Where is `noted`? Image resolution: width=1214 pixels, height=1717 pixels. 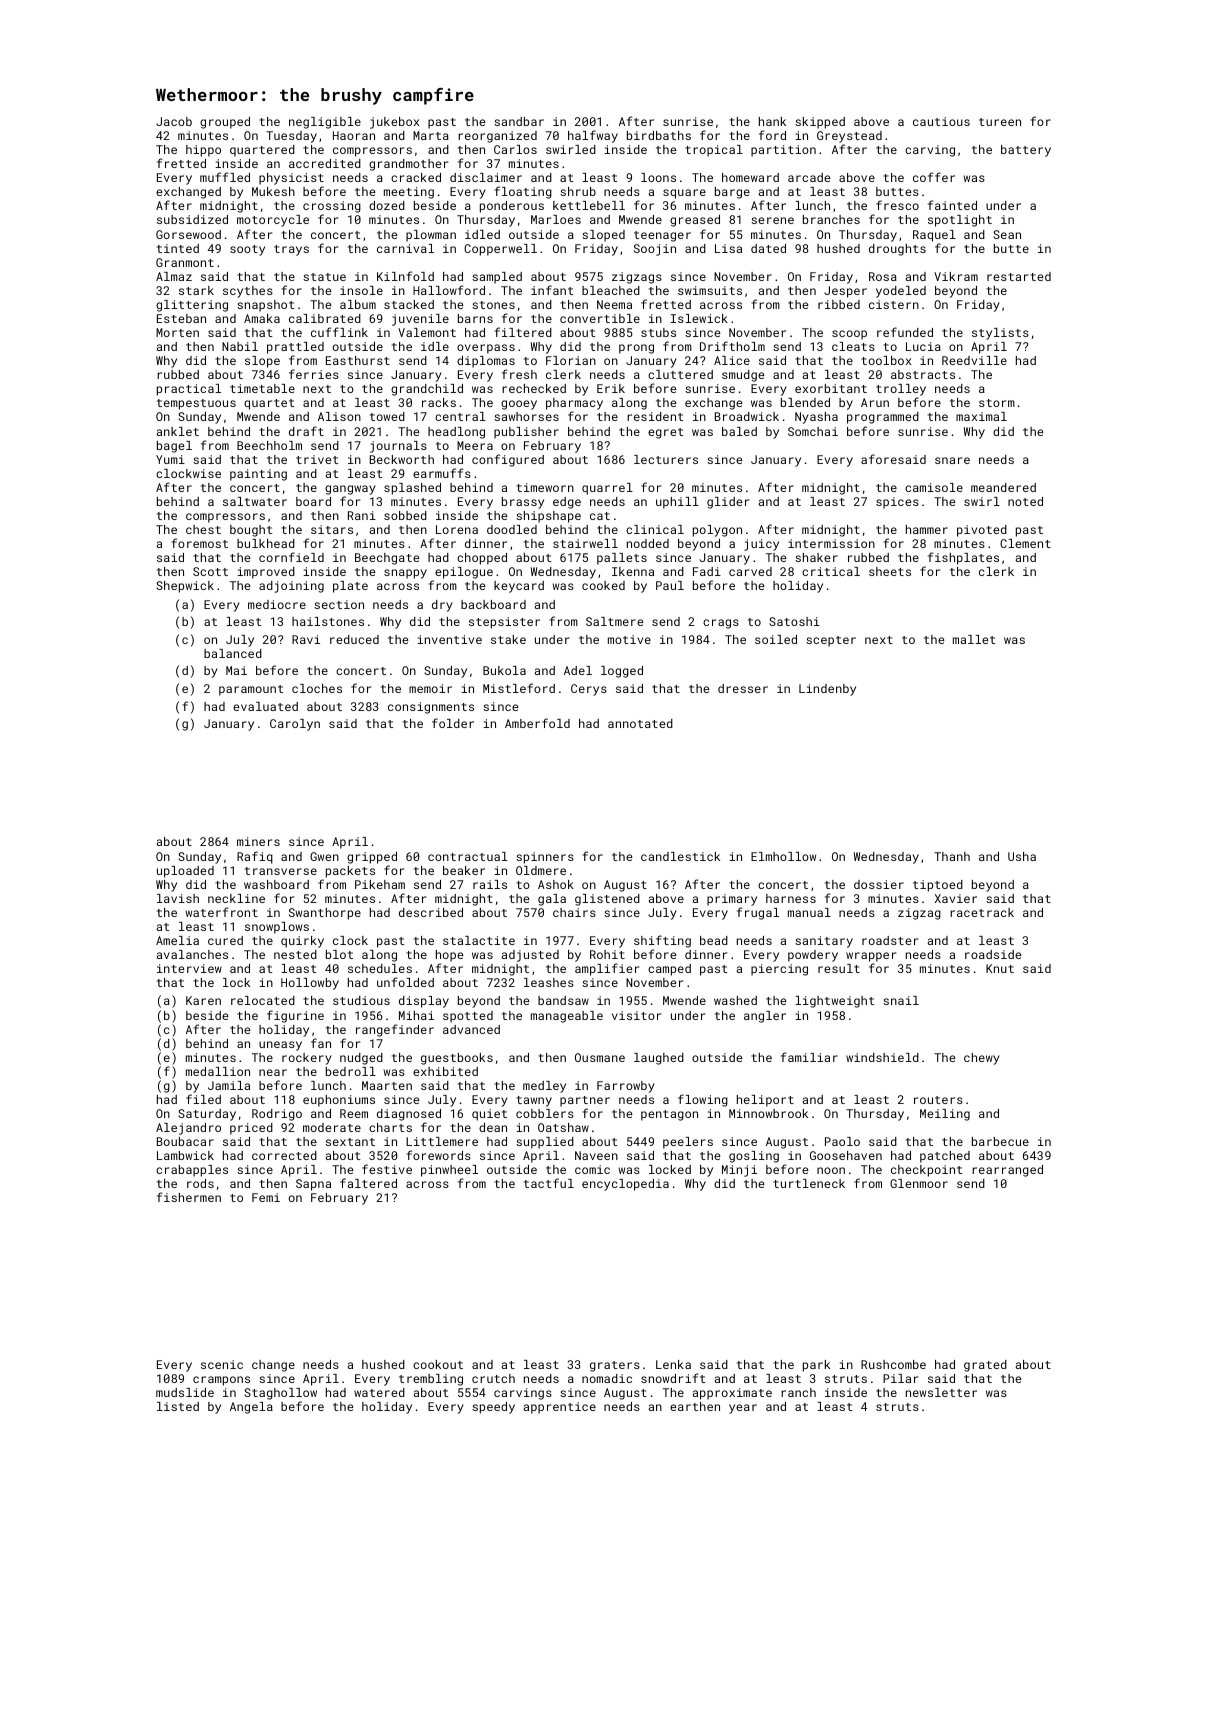
noted is located at coordinates (1025, 501).
